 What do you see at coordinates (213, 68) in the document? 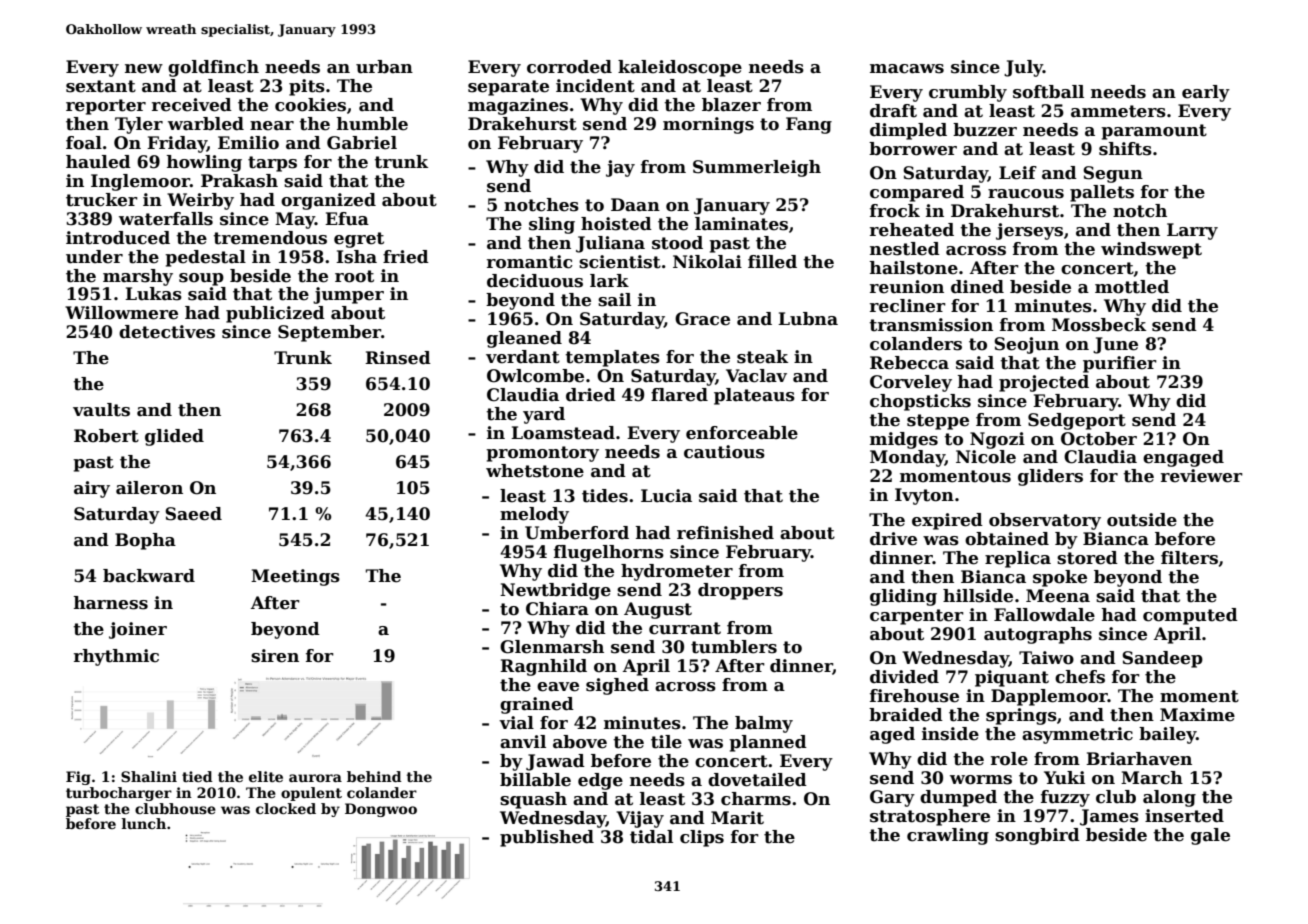
I see `goldfinch` at bounding box center [213, 68].
